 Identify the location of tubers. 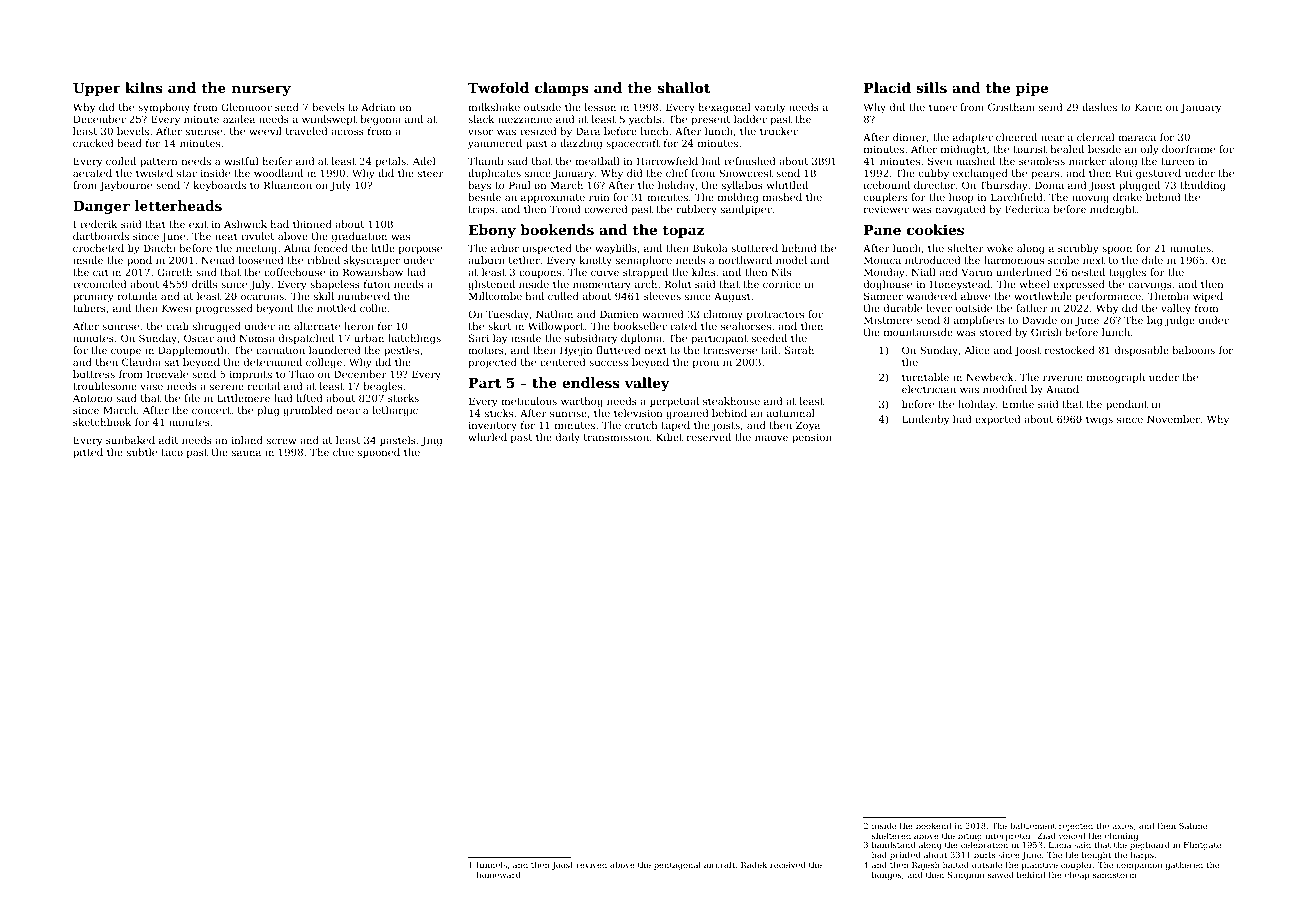
(89, 308).
